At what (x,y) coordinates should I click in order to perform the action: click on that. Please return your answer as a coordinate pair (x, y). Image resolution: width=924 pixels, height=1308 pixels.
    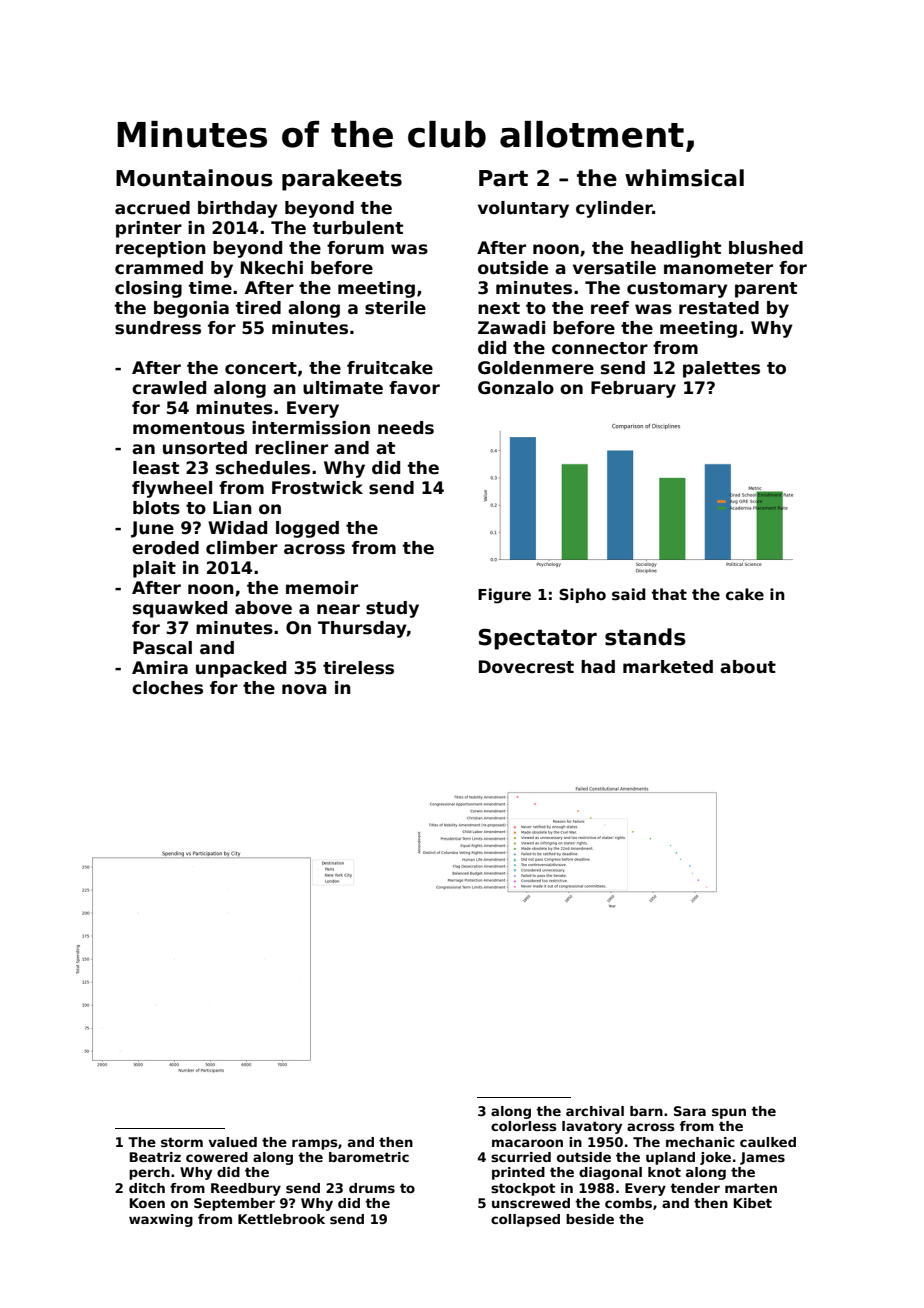
    Looking at the image, I should click on (669, 594).
